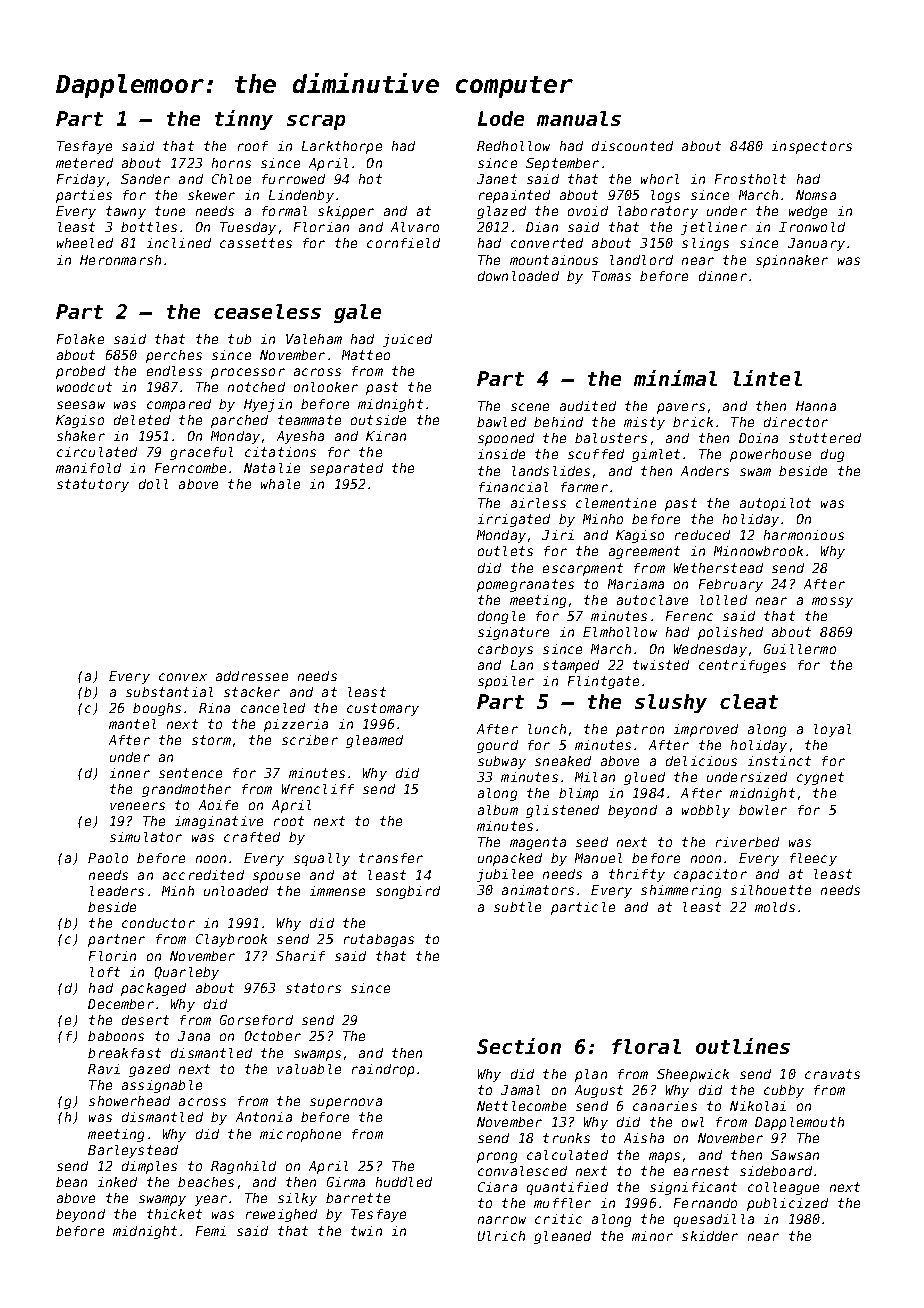 This screenshot has height=1308, width=924. What do you see at coordinates (379, 940) in the screenshot?
I see `rutabagas` at bounding box center [379, 940].
